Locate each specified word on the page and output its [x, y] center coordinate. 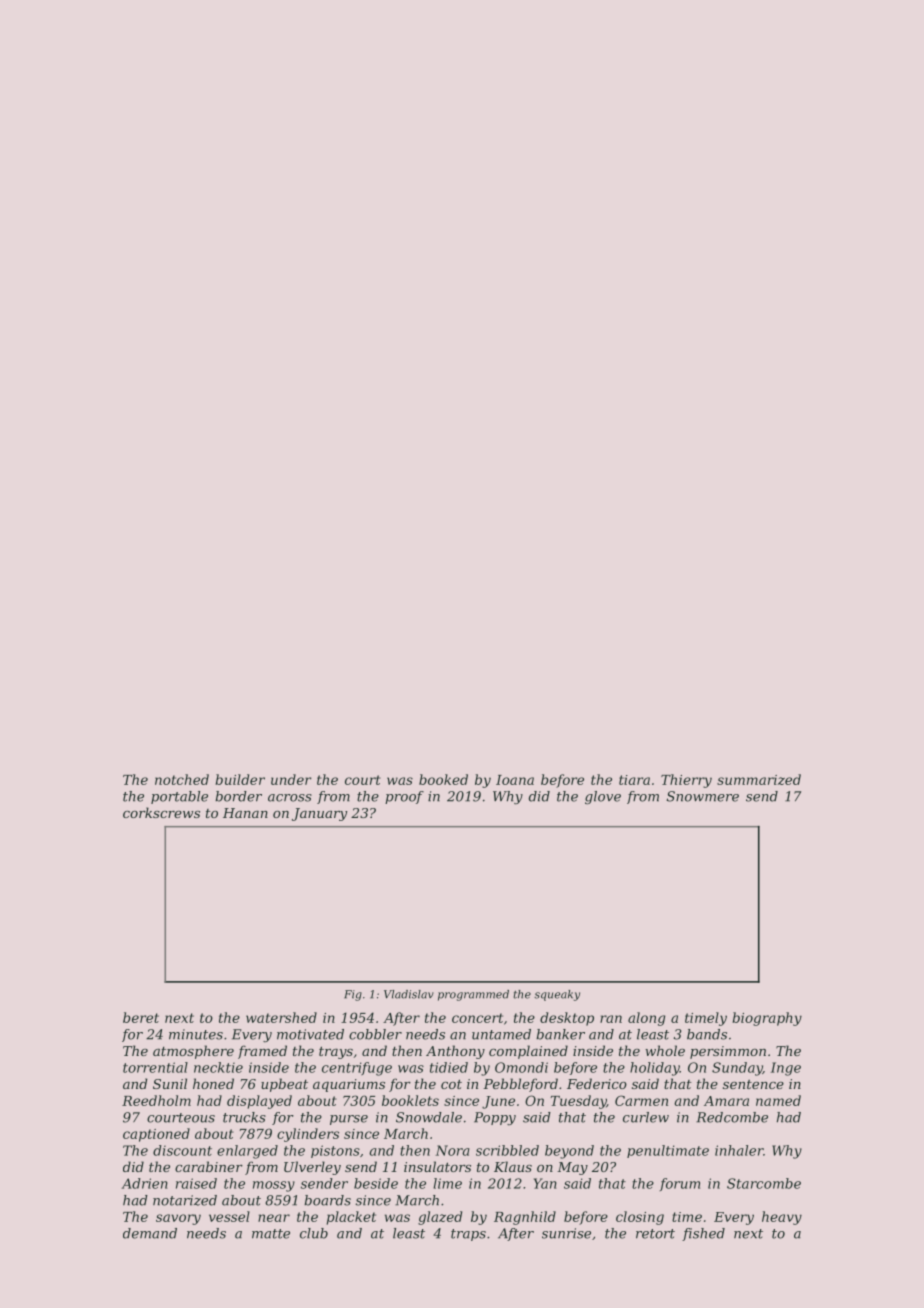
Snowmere [703, 796]
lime [448, 1183]
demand [150, 1233]
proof [404, 797]
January [319, 814]
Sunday [737, 1069]
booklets [410, 1100]
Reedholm [156, 1100]
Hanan [245, 813]
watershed [281, 1017]
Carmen [641, 1100]
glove [603, 797]
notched [182, 779]
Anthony [455, 1052]
